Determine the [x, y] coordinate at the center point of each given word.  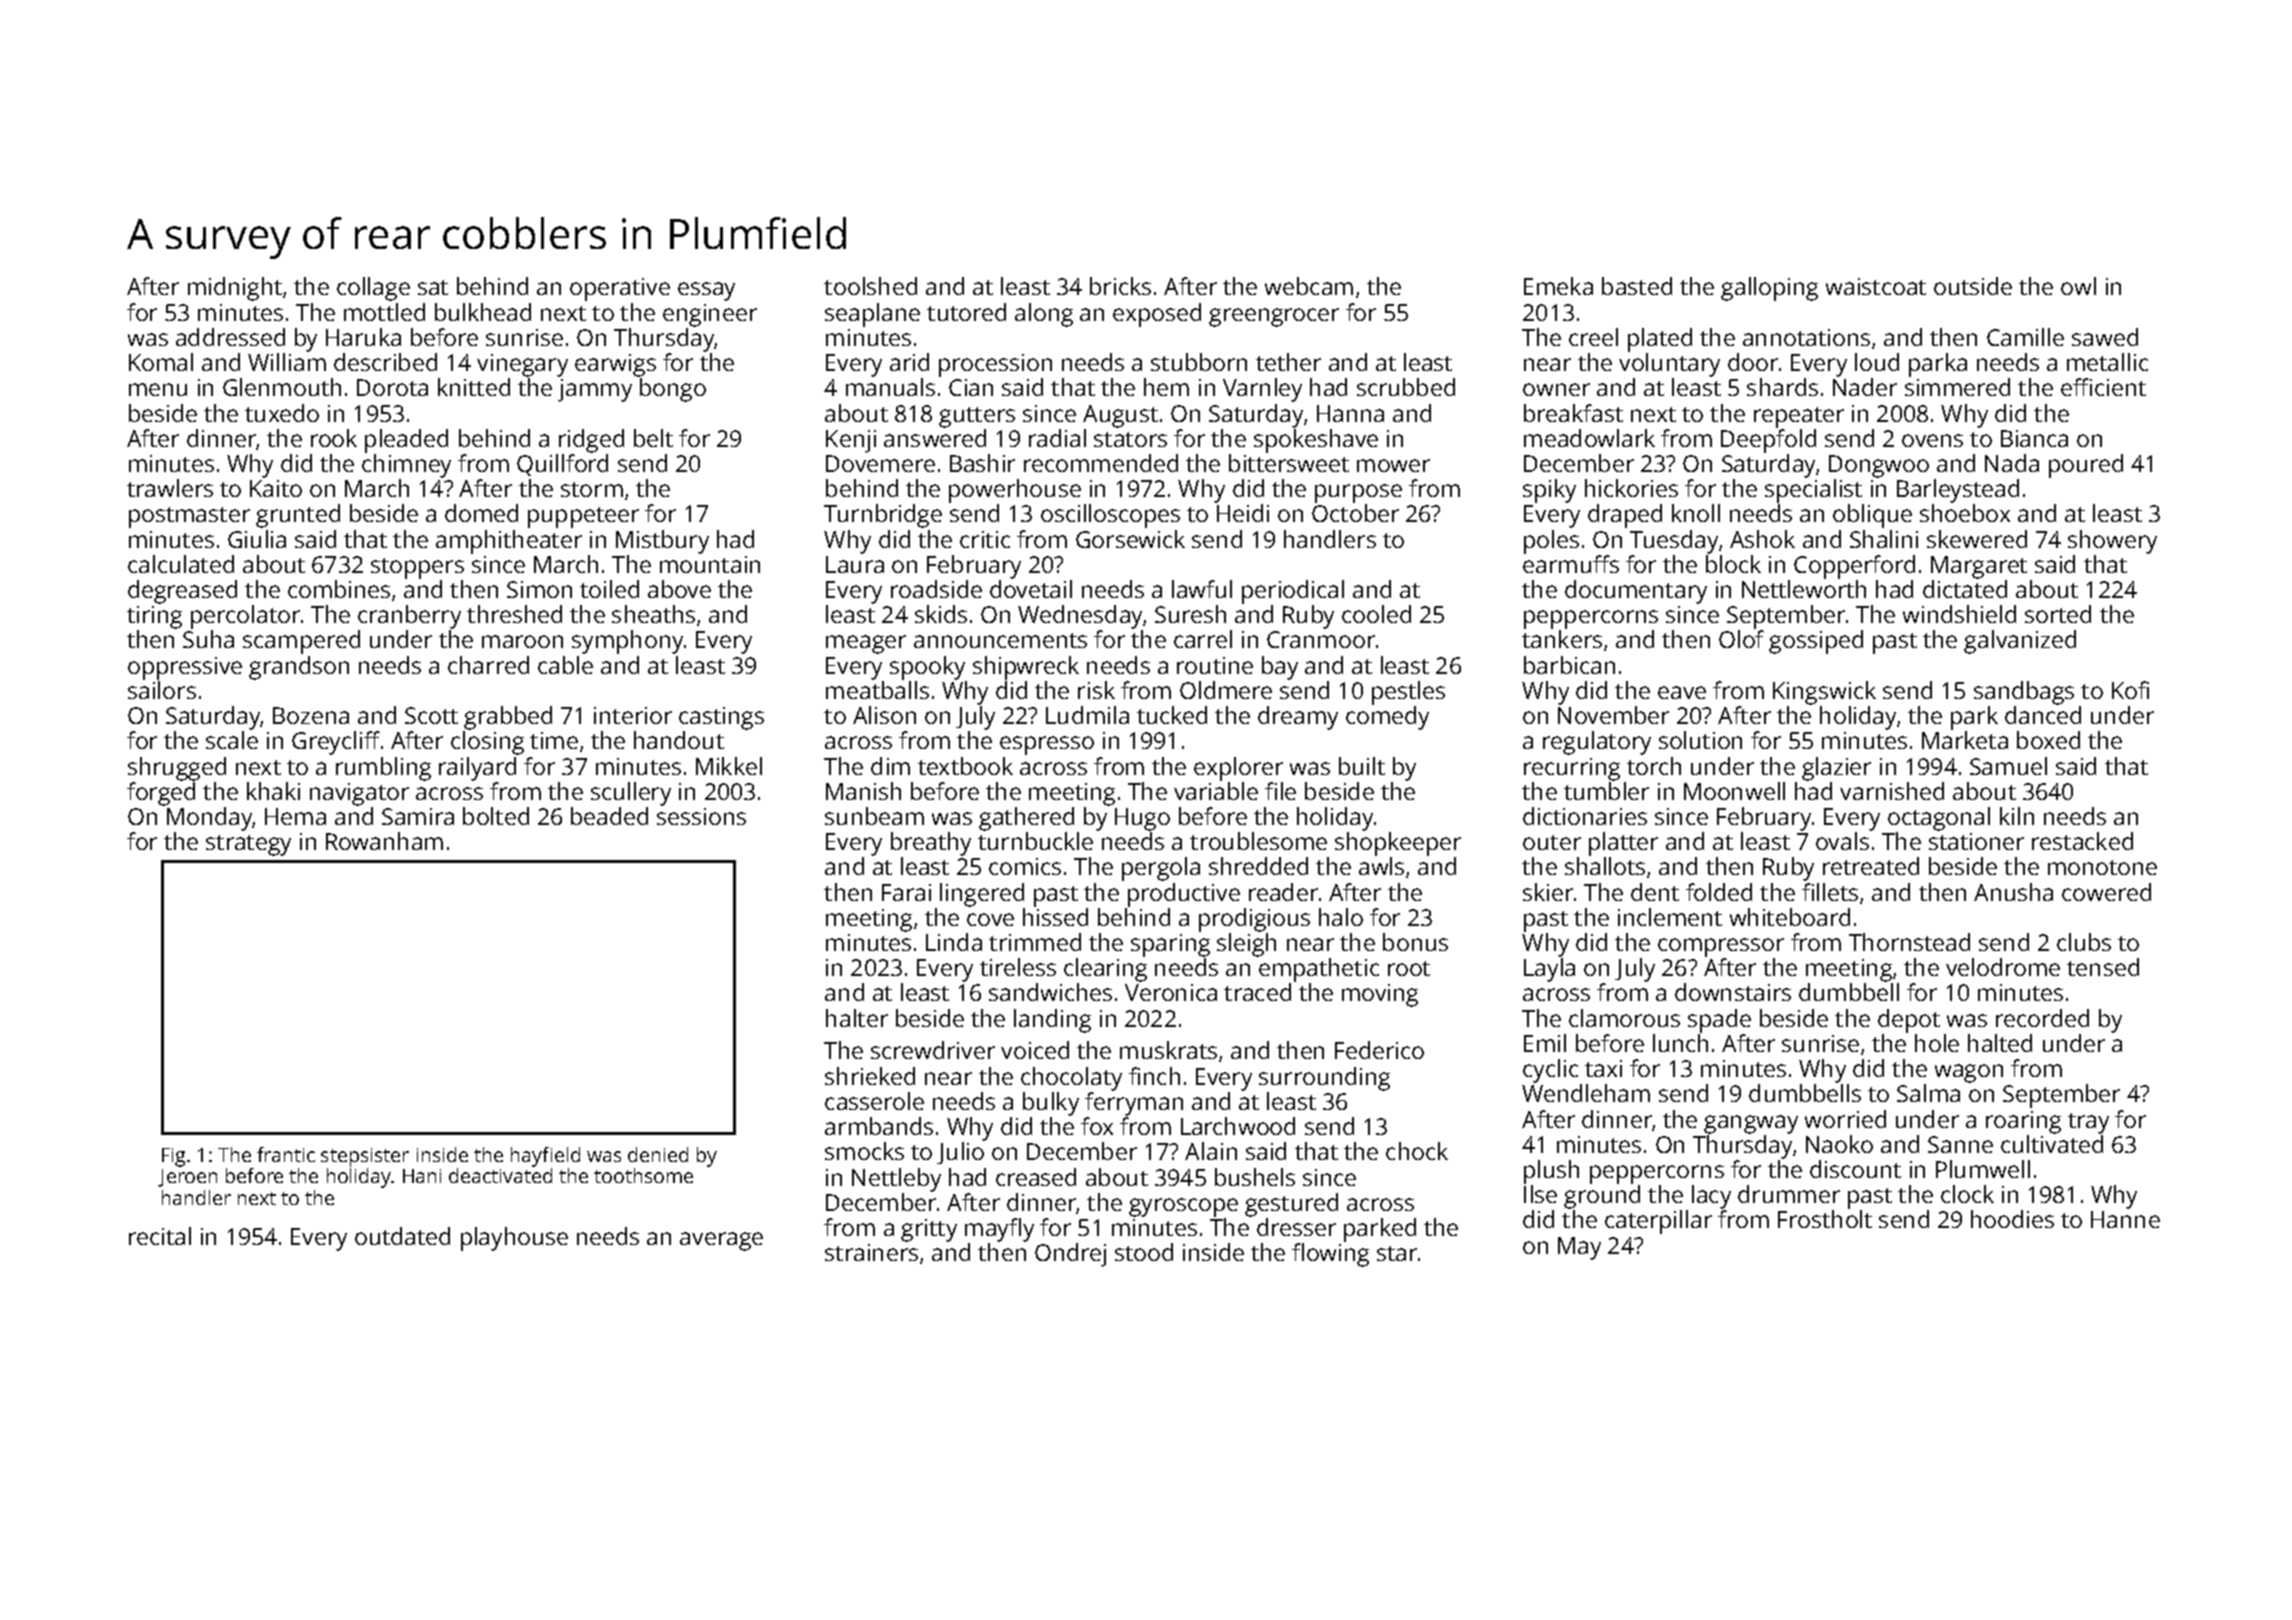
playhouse [514, 1239]
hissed [1055, 917]
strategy [248, 845]
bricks [1120, 286]
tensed [2103, 967]
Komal [161, 362]
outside [1973, 286]
